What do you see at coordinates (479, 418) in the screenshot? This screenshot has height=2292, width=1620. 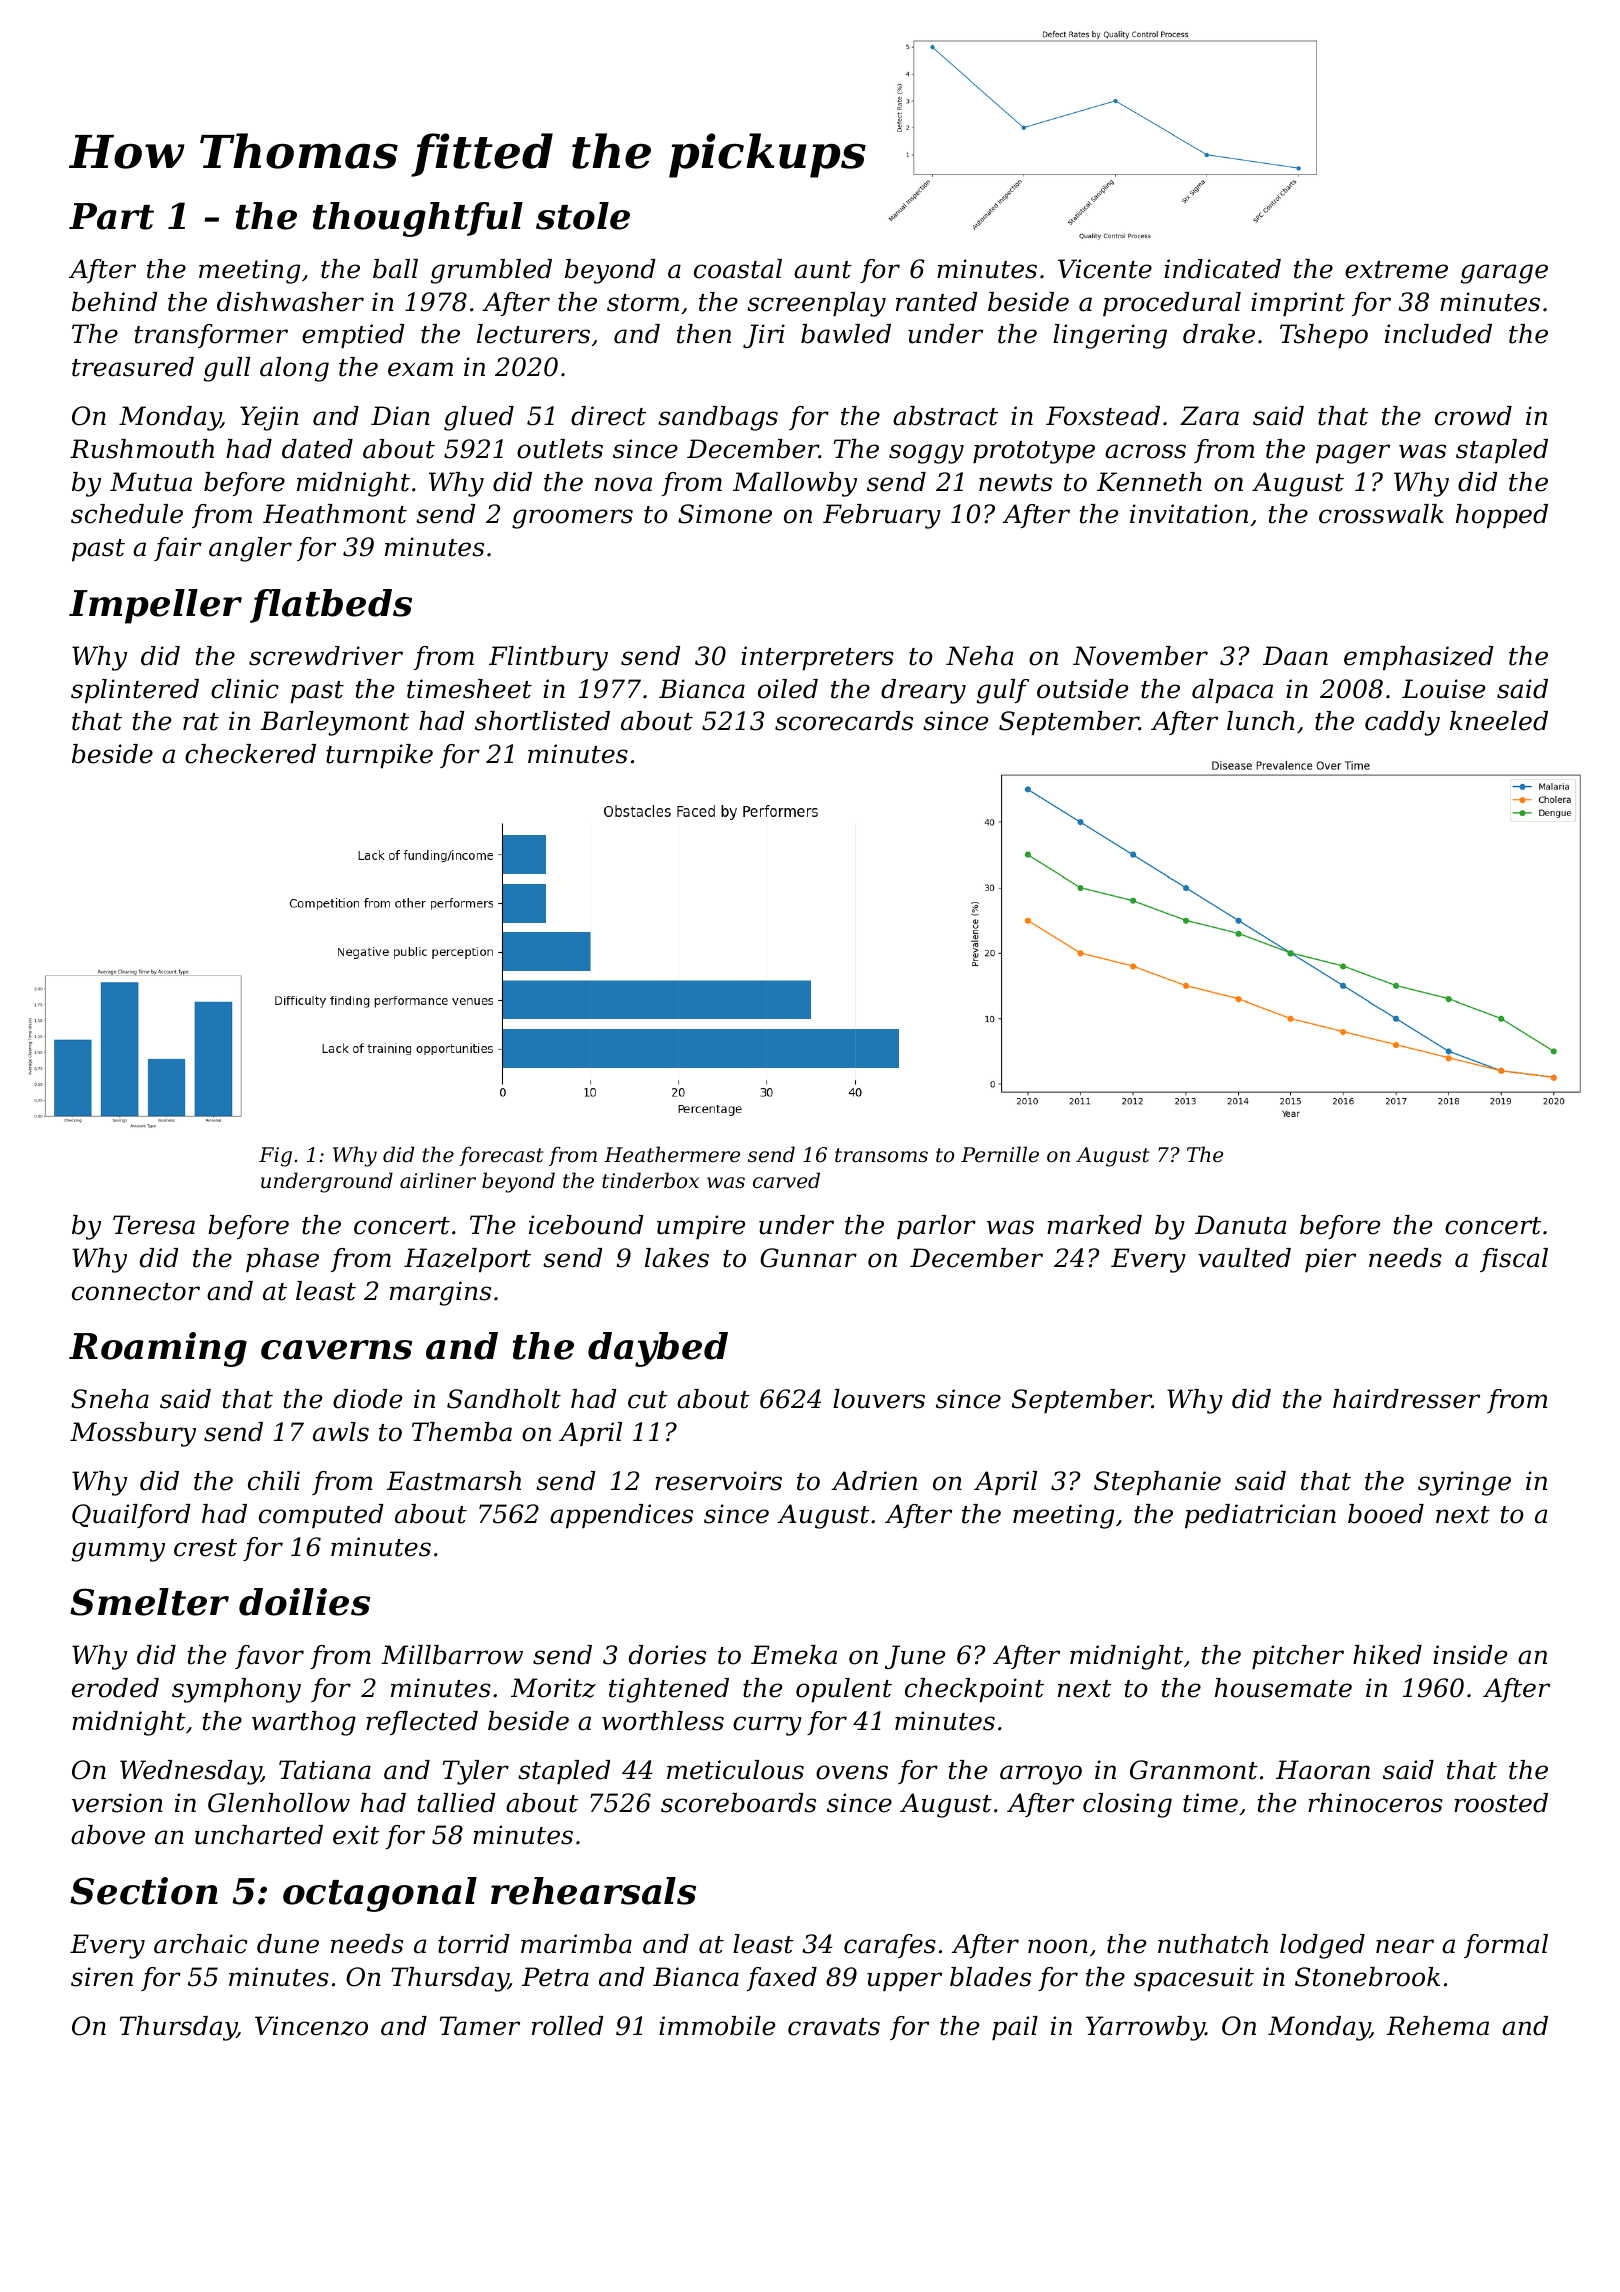 I see `glued` at bounding box center [479, 418].
